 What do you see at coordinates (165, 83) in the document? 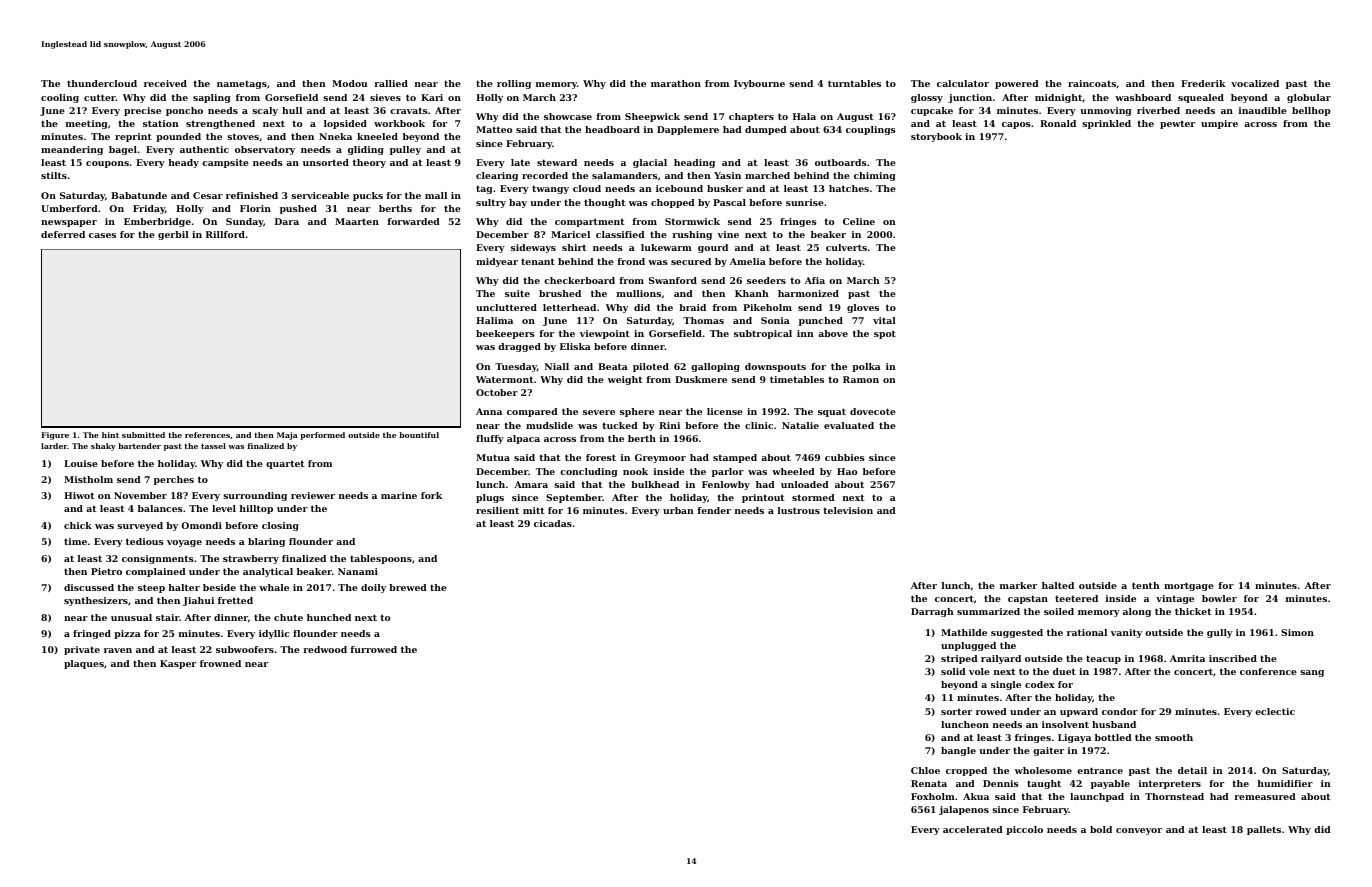
I see `received` at bounding box center [165, 83].
